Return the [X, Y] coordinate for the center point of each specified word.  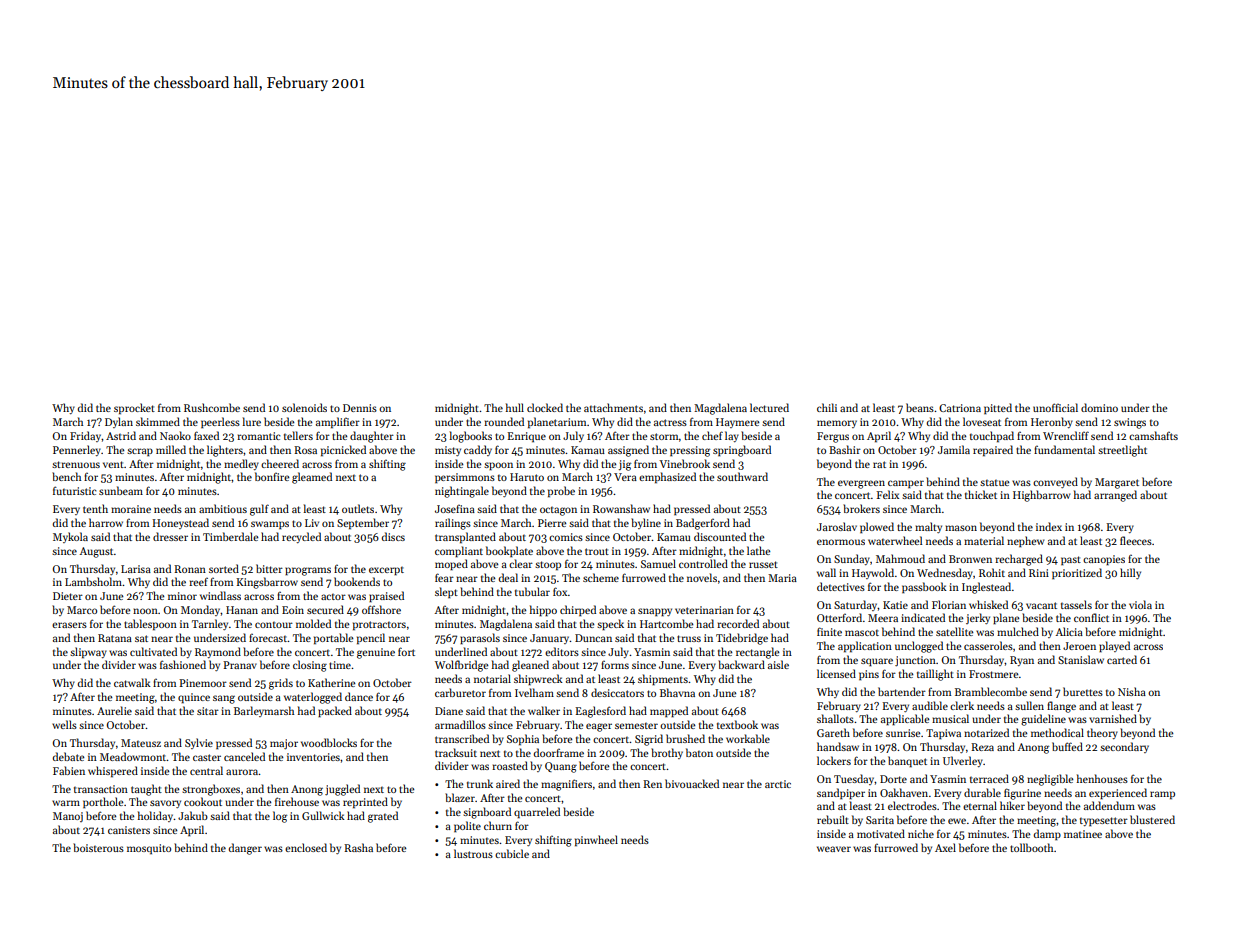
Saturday [856, 605]
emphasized [667, 477]
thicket [981, 494]
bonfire [272, 476]
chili [827, 407]
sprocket [134, 408]
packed [335, 712]
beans [920, 407]
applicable [905, 720]
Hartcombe [666, 623]
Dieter [68, 596]
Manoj [68, 817]
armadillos [460, 724]
